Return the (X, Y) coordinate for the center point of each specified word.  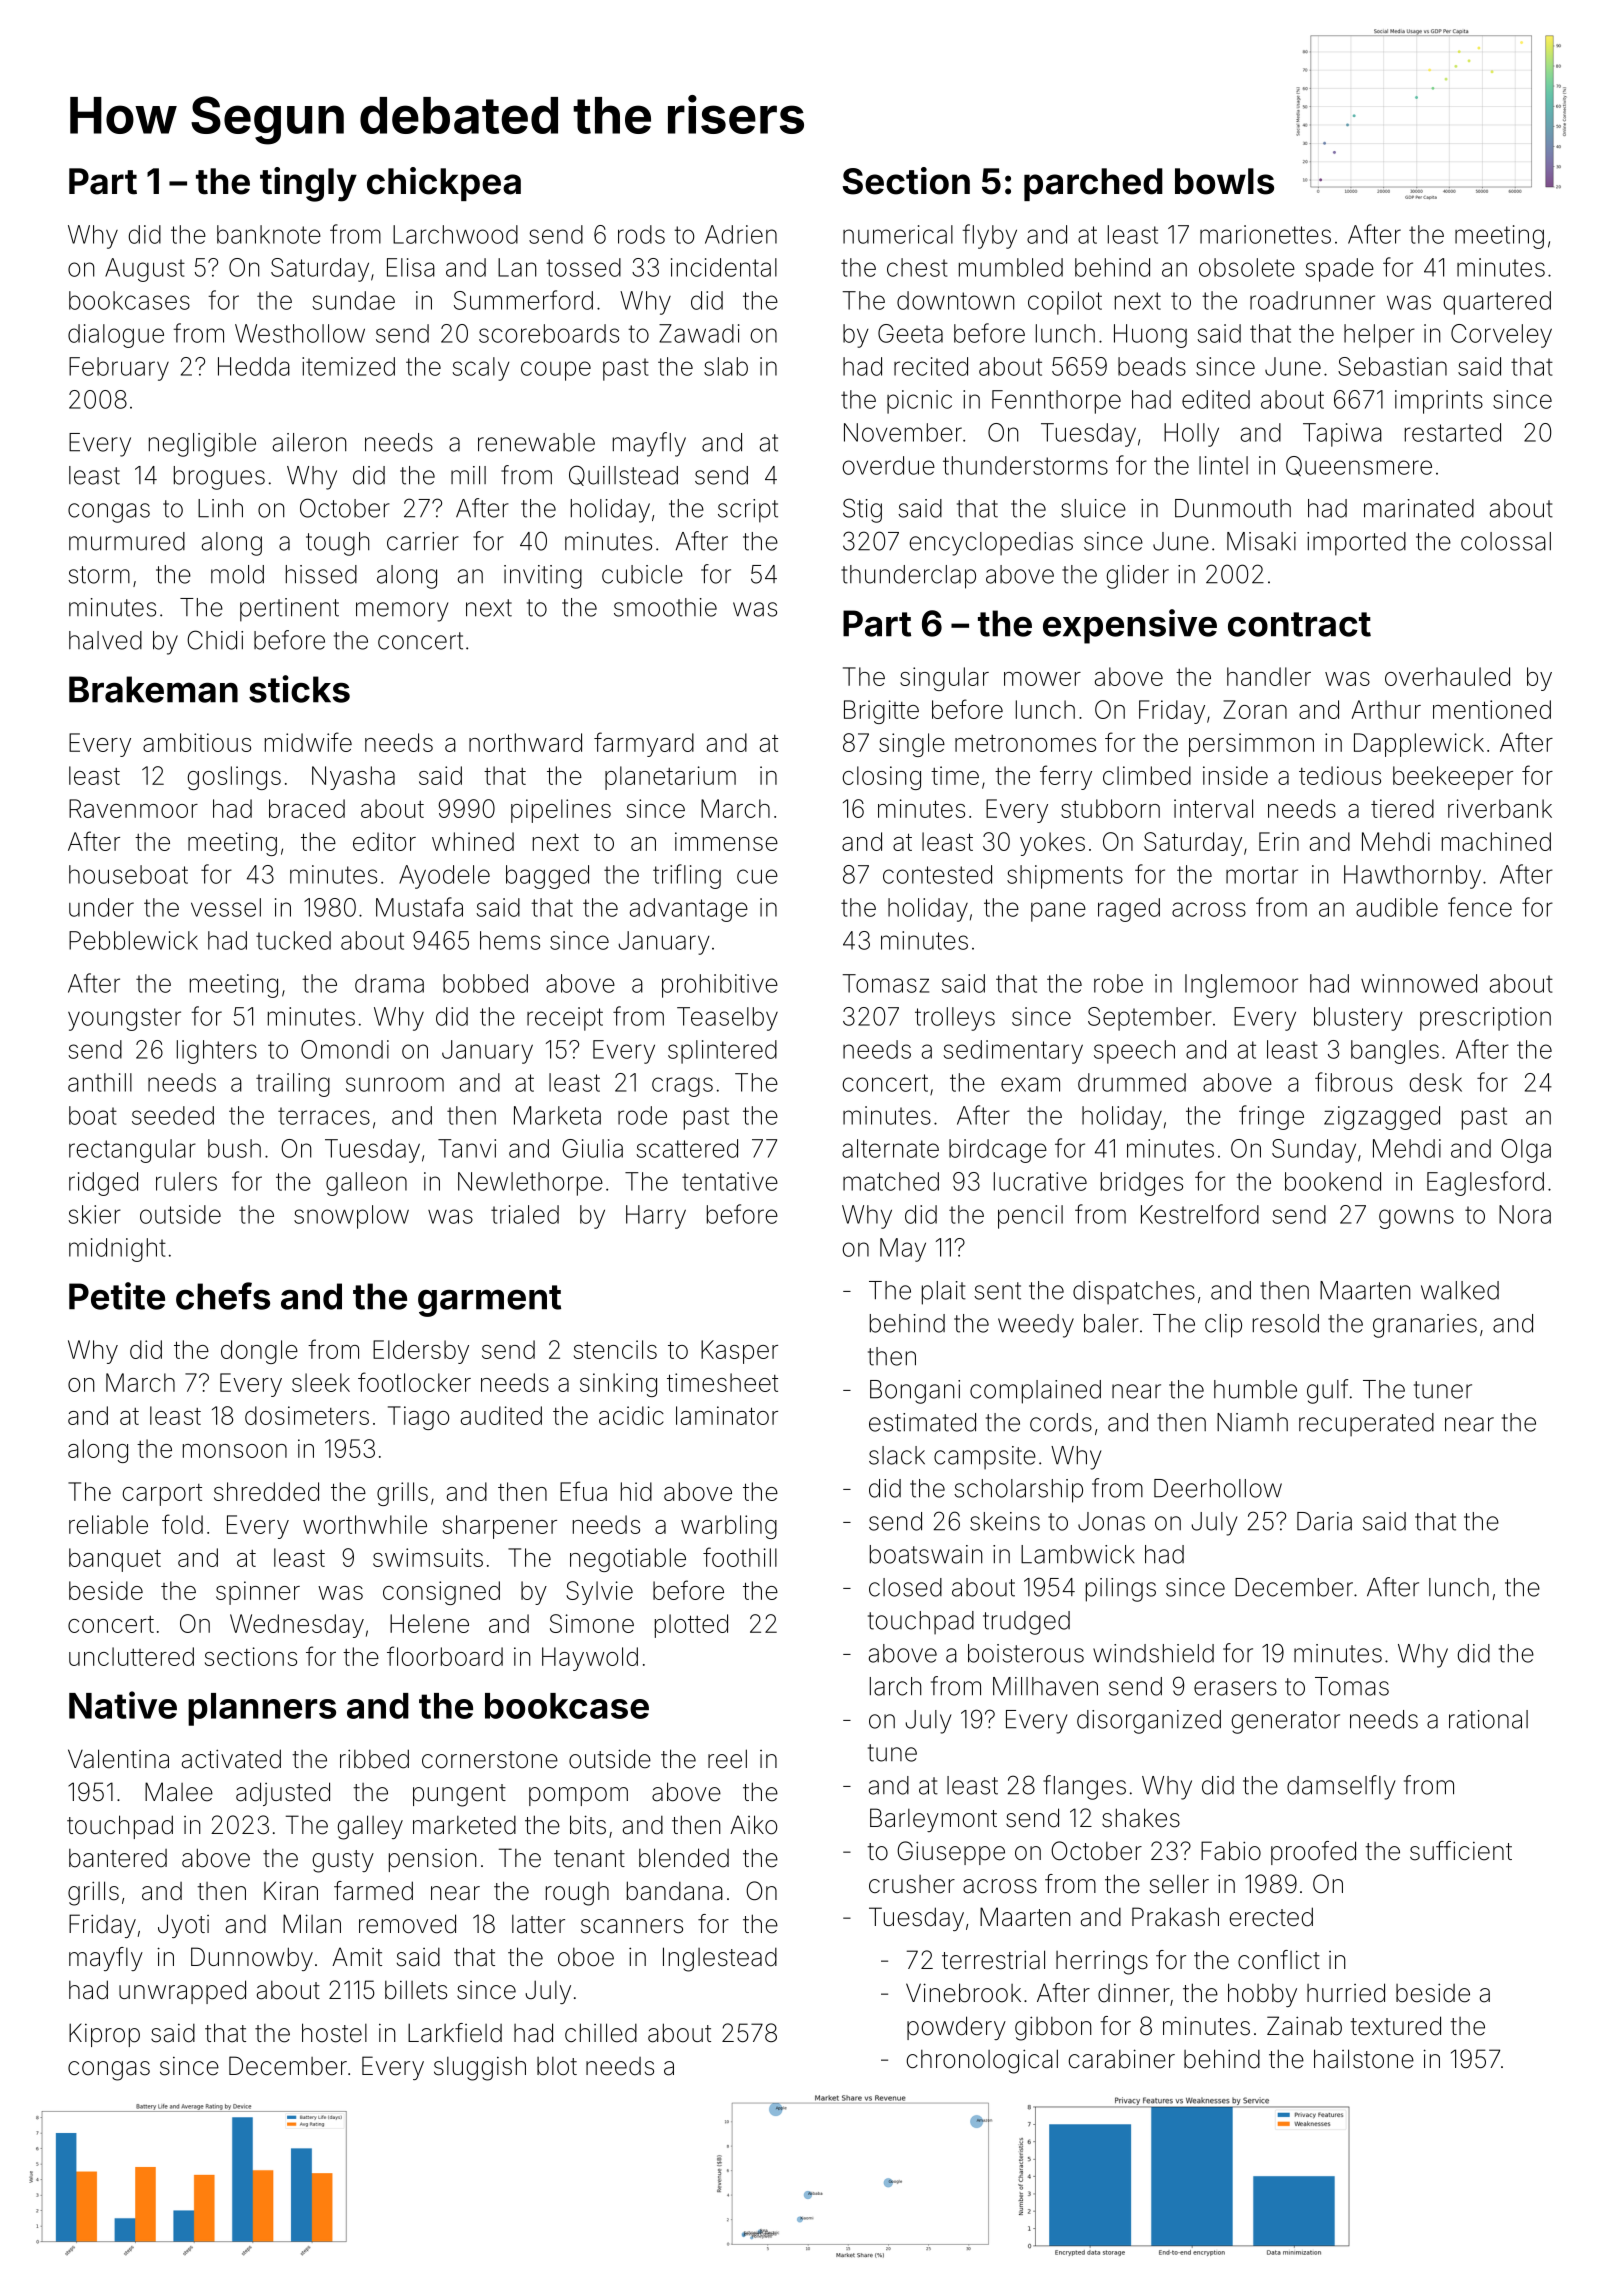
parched (1093, 184)
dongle (259, 1352)
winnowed (1419, 983)
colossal (1506, 541)
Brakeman (153, 689)
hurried (1346, 1993)
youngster (124, 1019)
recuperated (1366, 1424)
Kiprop (104, 2035)
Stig (862, 510)
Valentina (118, 1759)
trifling (687, 876)
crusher (912, 1884)
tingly (308, 184)
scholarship (1018, 1491)
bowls (1224, 181)
